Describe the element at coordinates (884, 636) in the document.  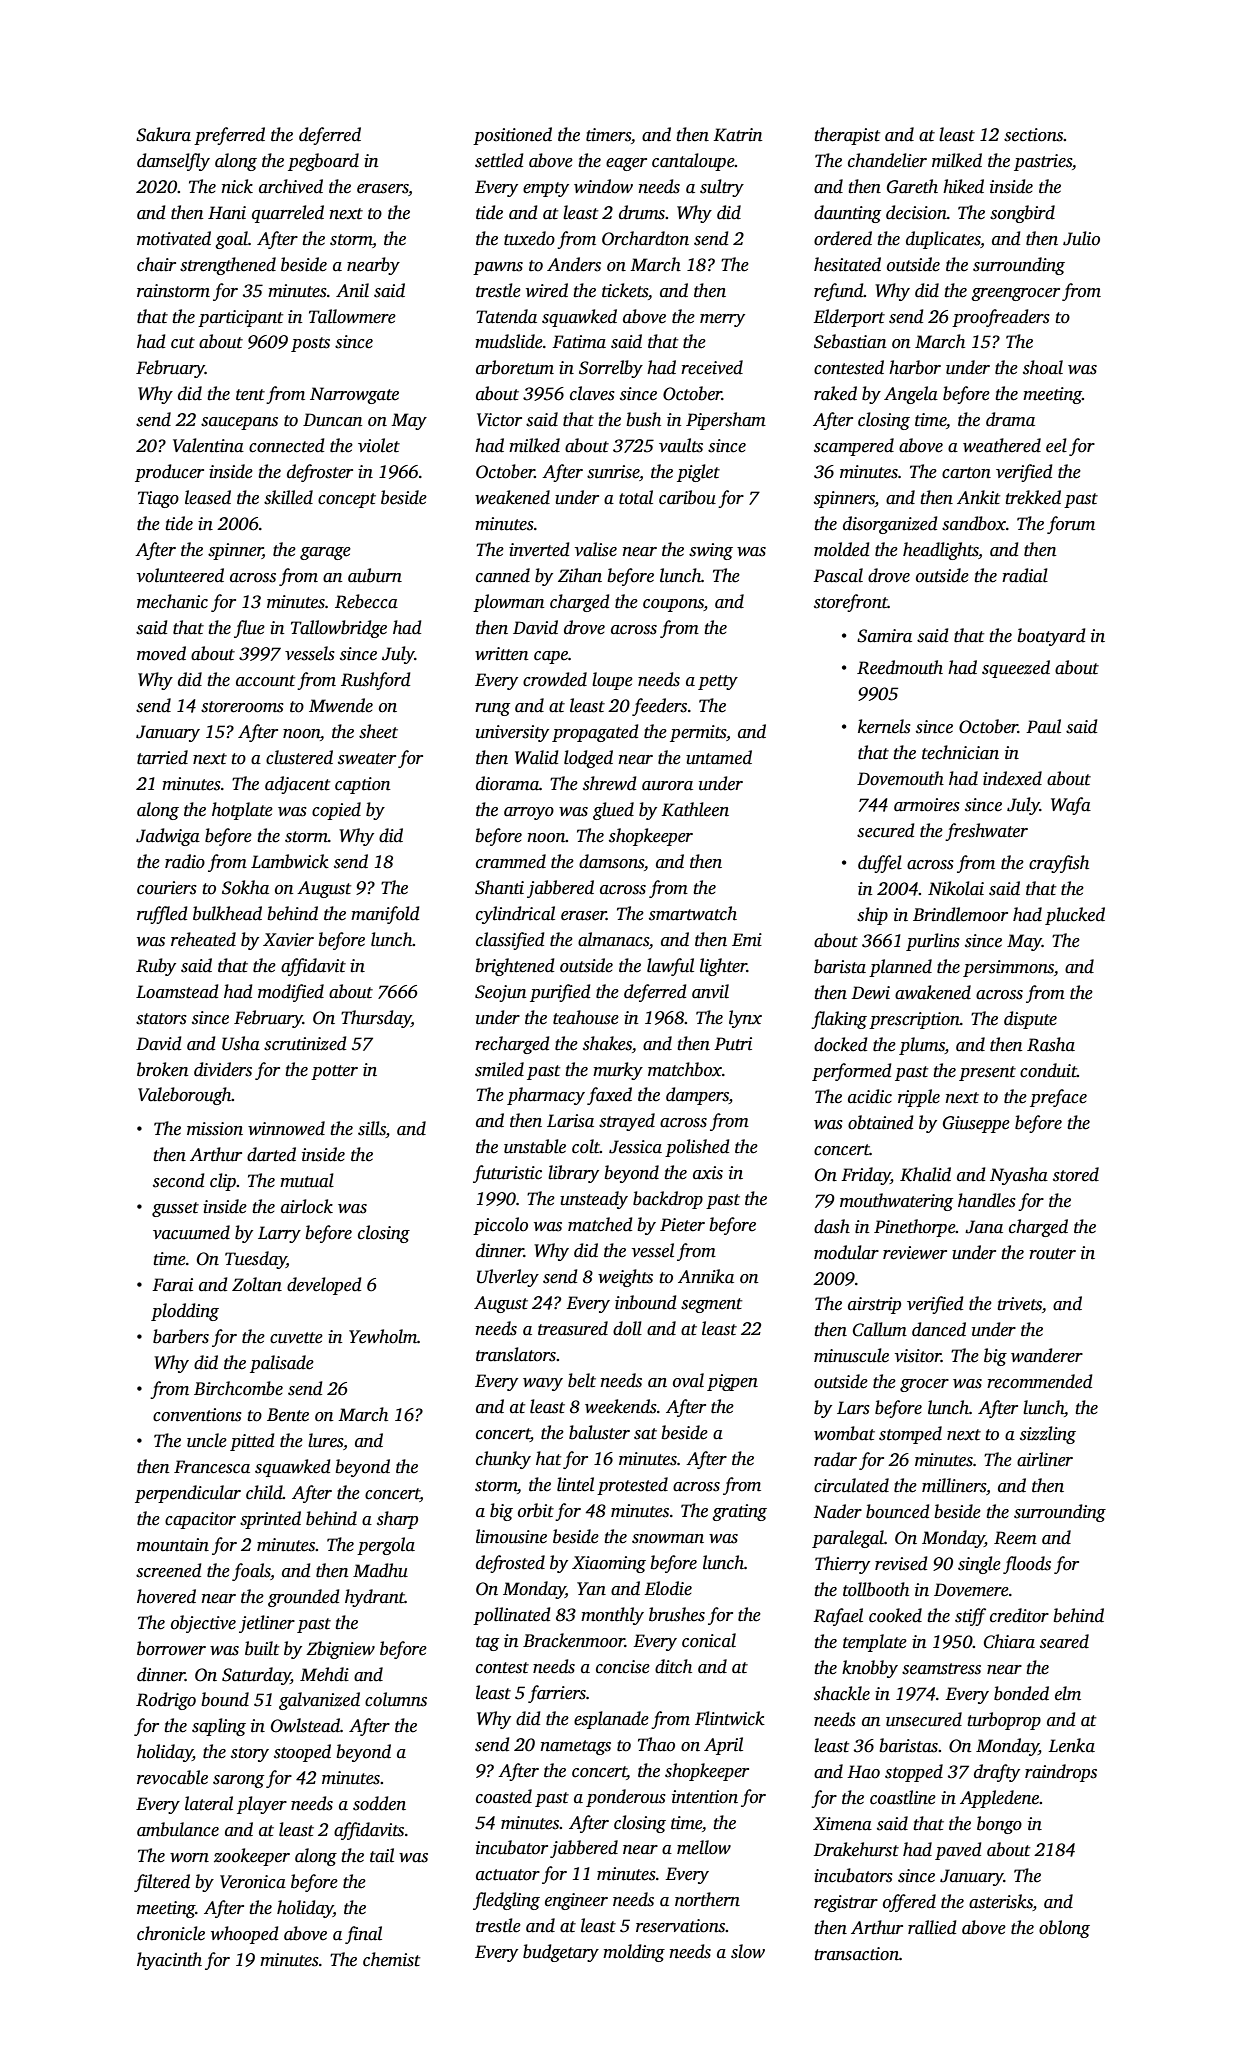
I see `Samira` at that location.
